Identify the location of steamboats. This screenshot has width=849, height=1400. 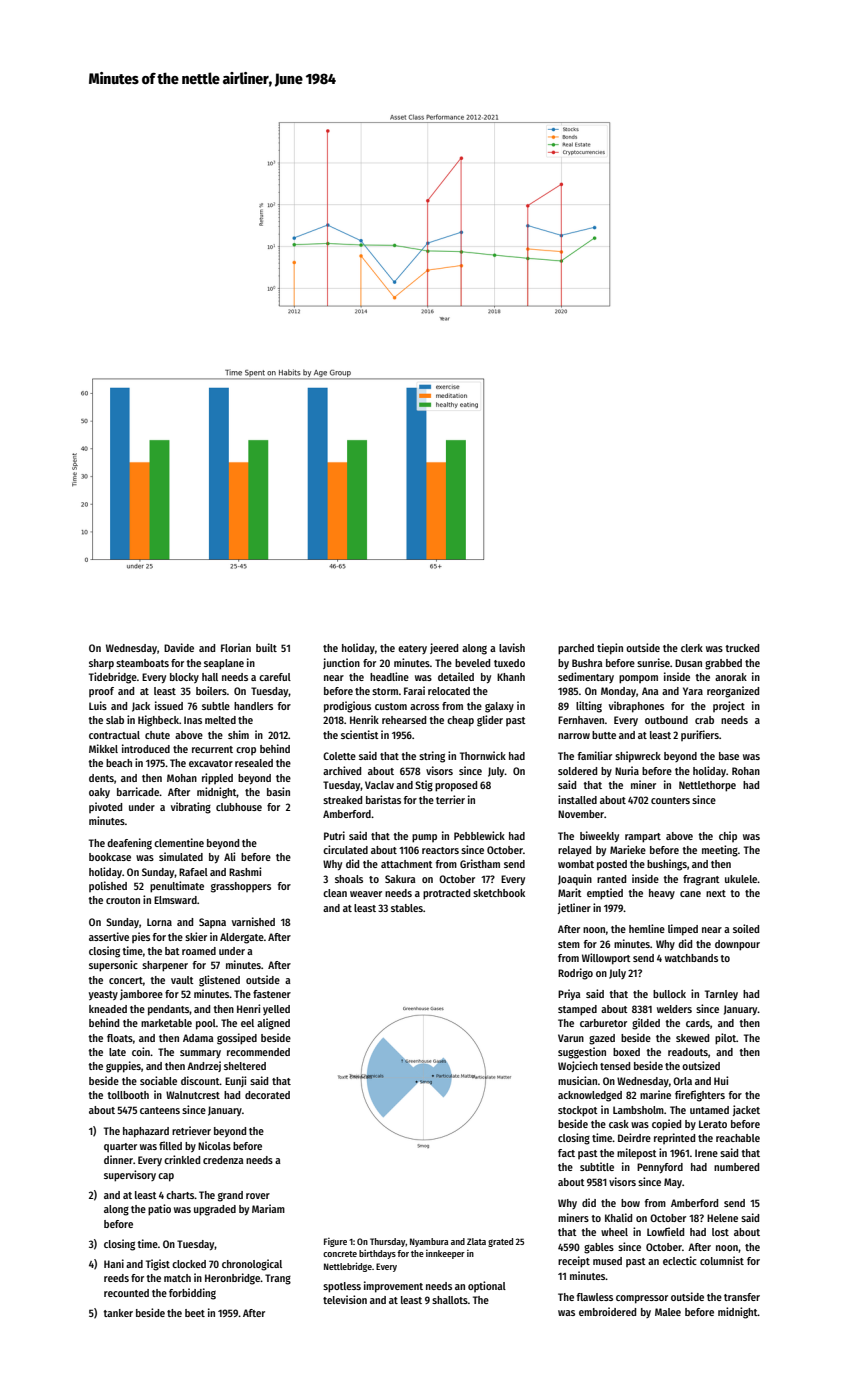
(142, 663).
